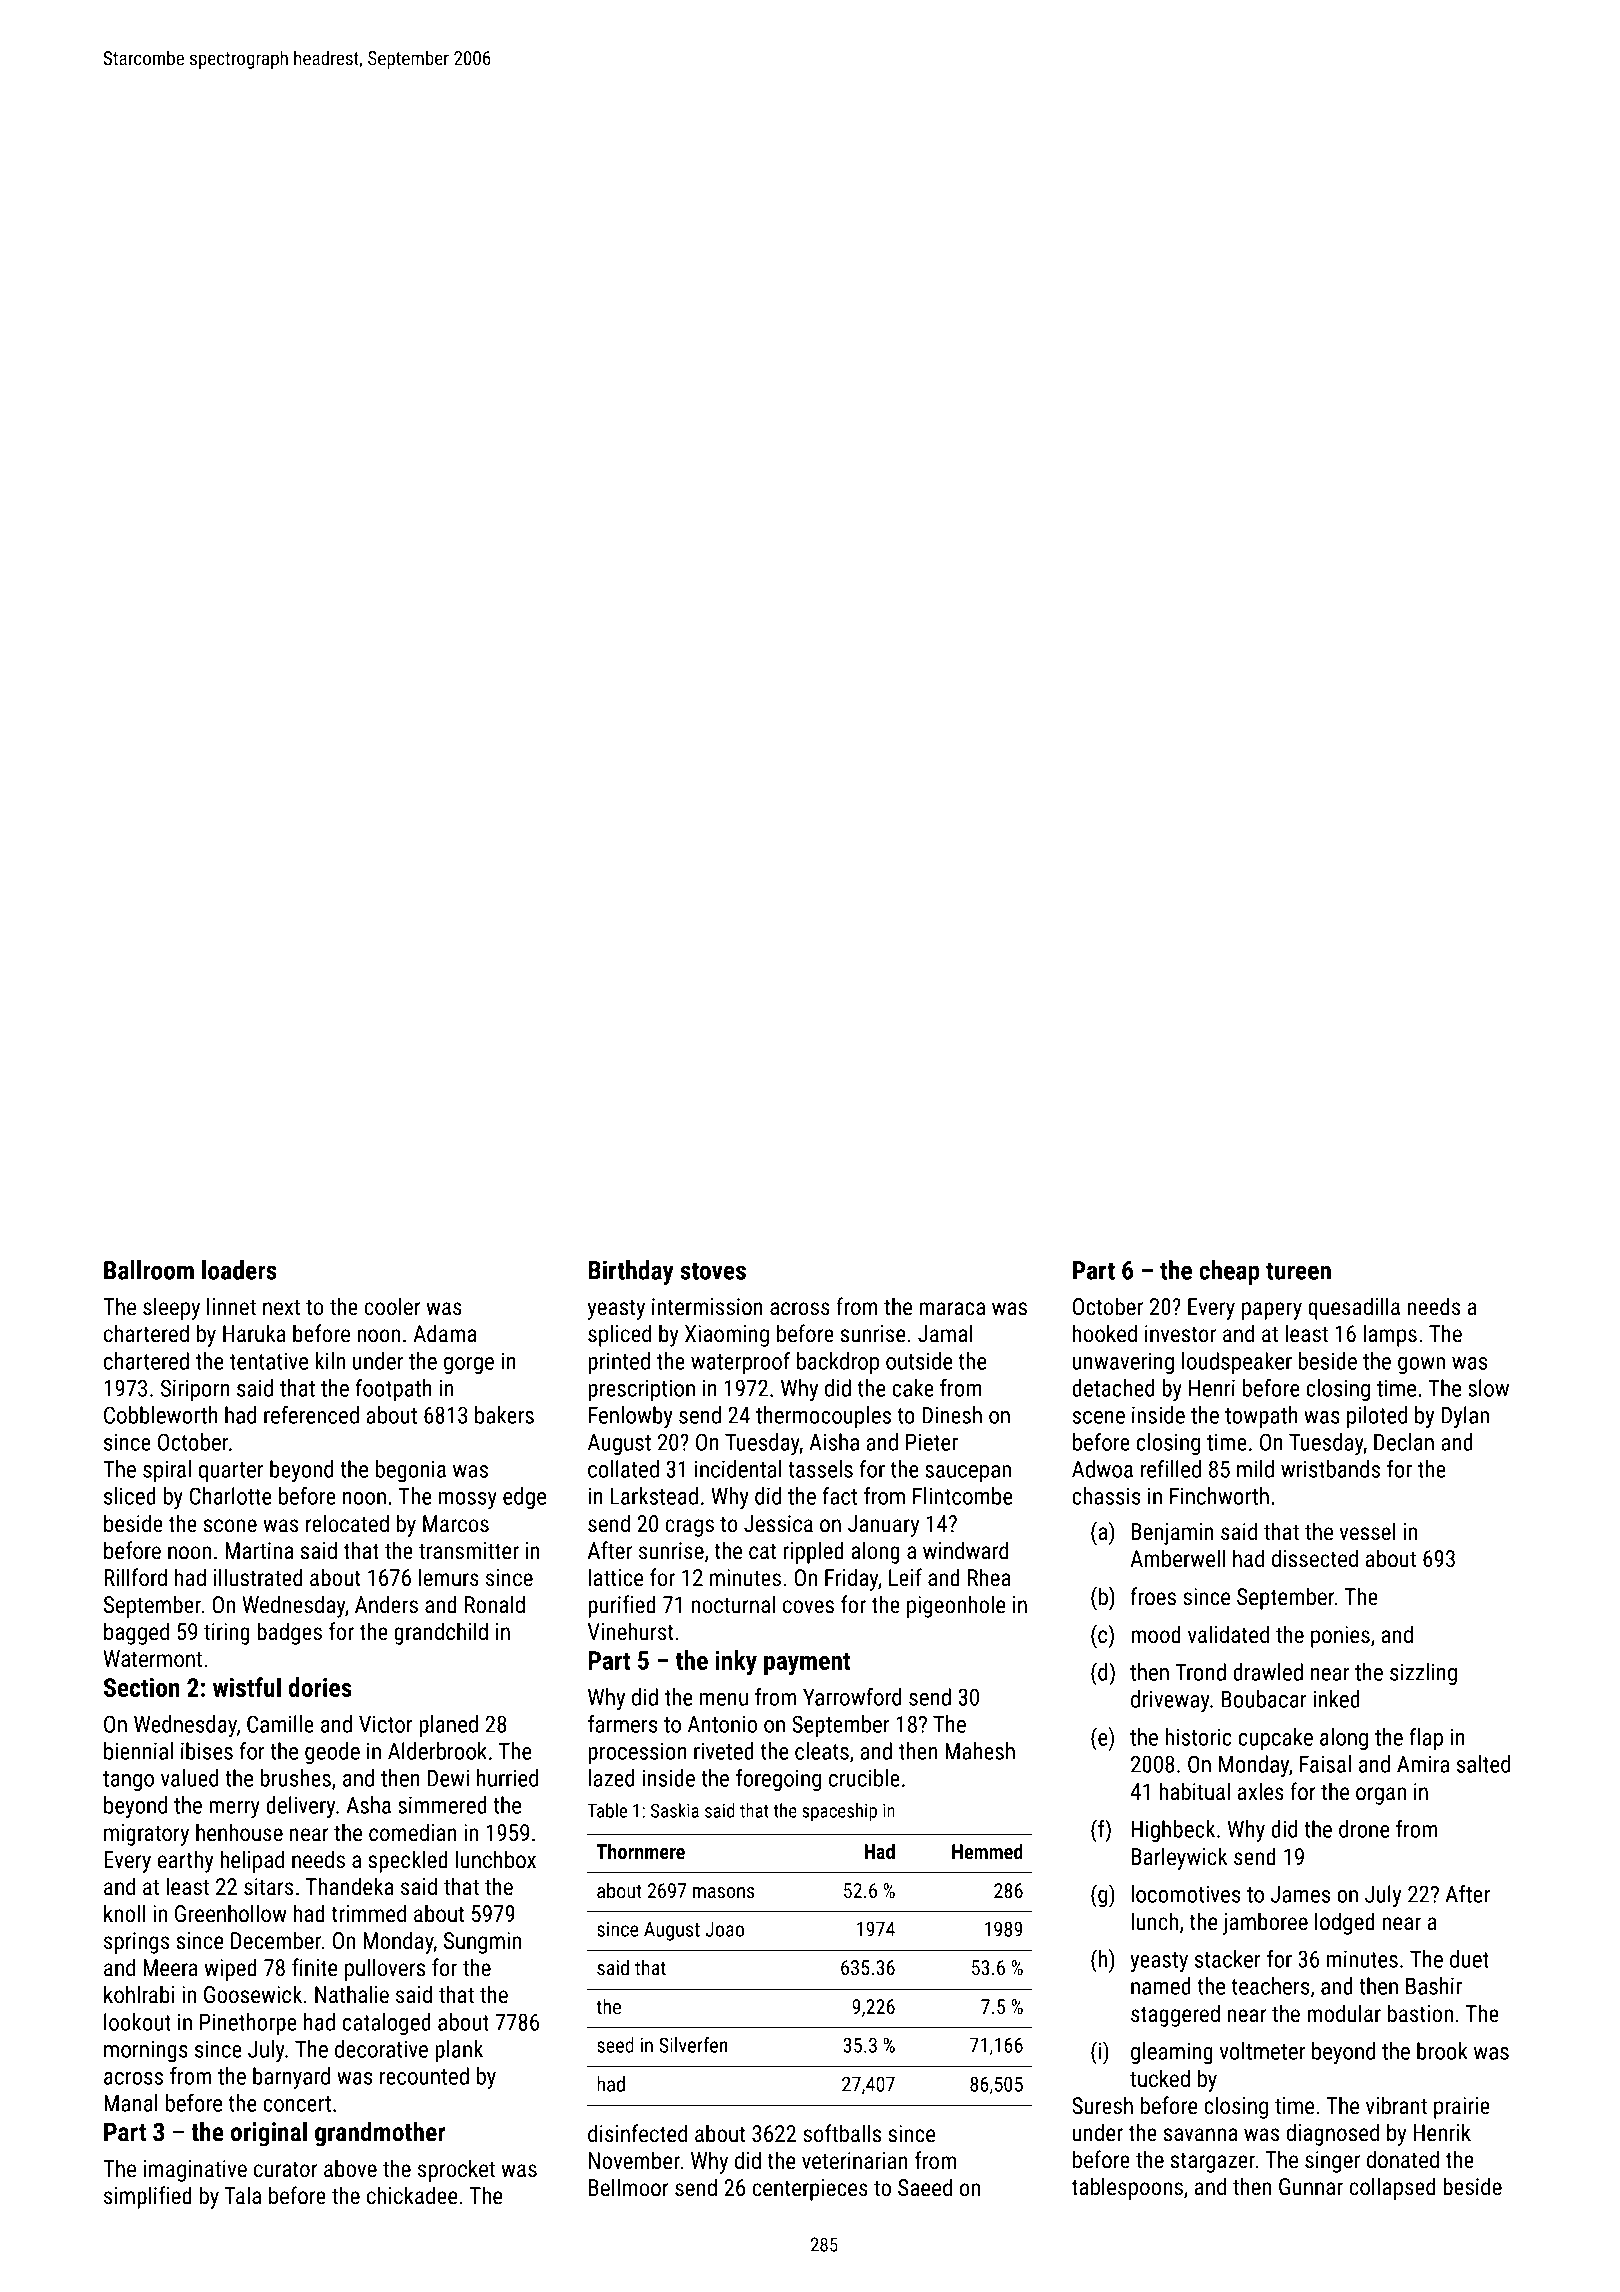 The height and width of the page is (2292, 1620). Describe the element at coordinates (392, 1306) in the page. I see `cooler` at that location.
